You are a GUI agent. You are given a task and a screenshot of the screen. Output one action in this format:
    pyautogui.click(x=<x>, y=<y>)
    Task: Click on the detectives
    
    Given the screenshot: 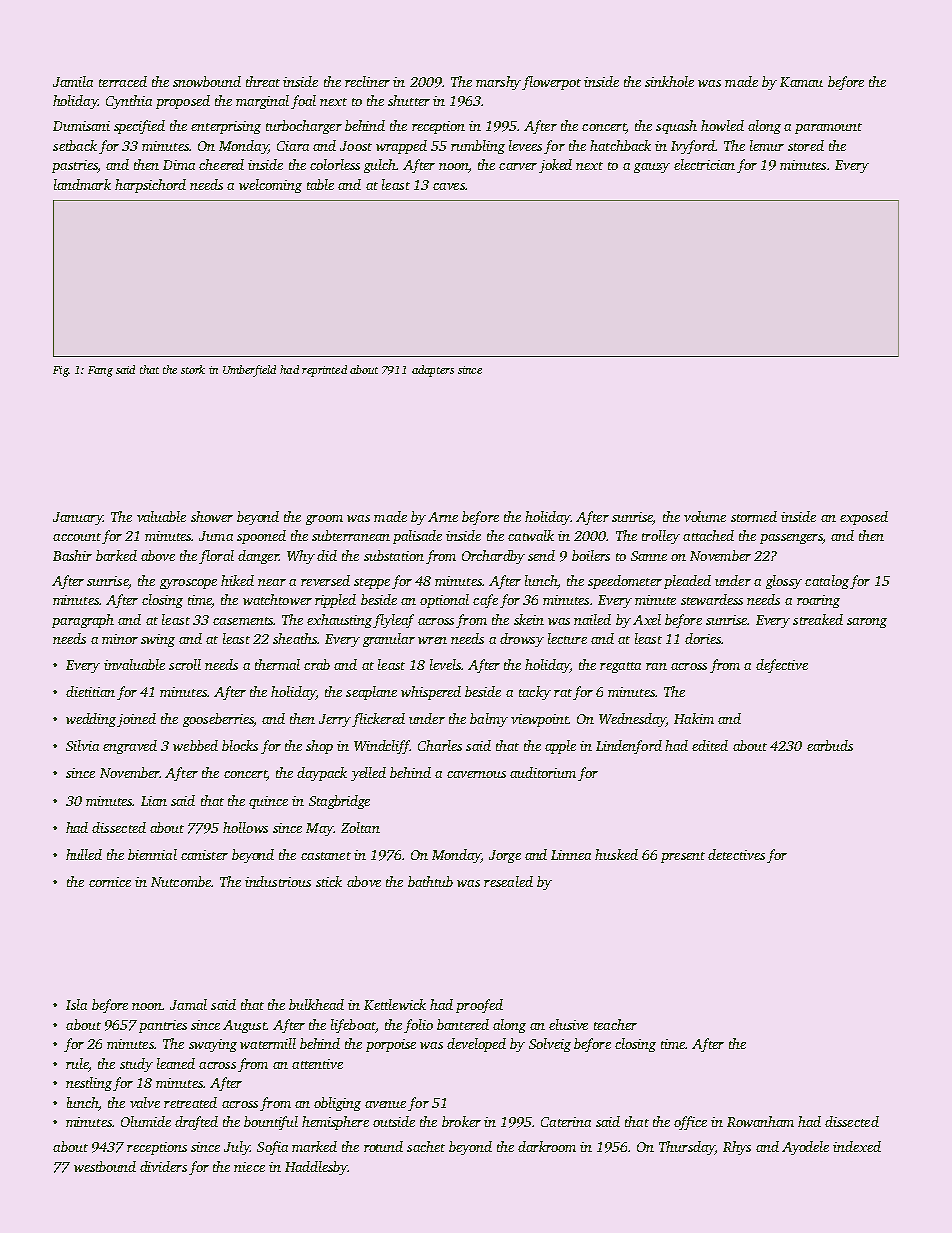 What is the action you would take?
    pyautogui.click(x=736, y=854)
